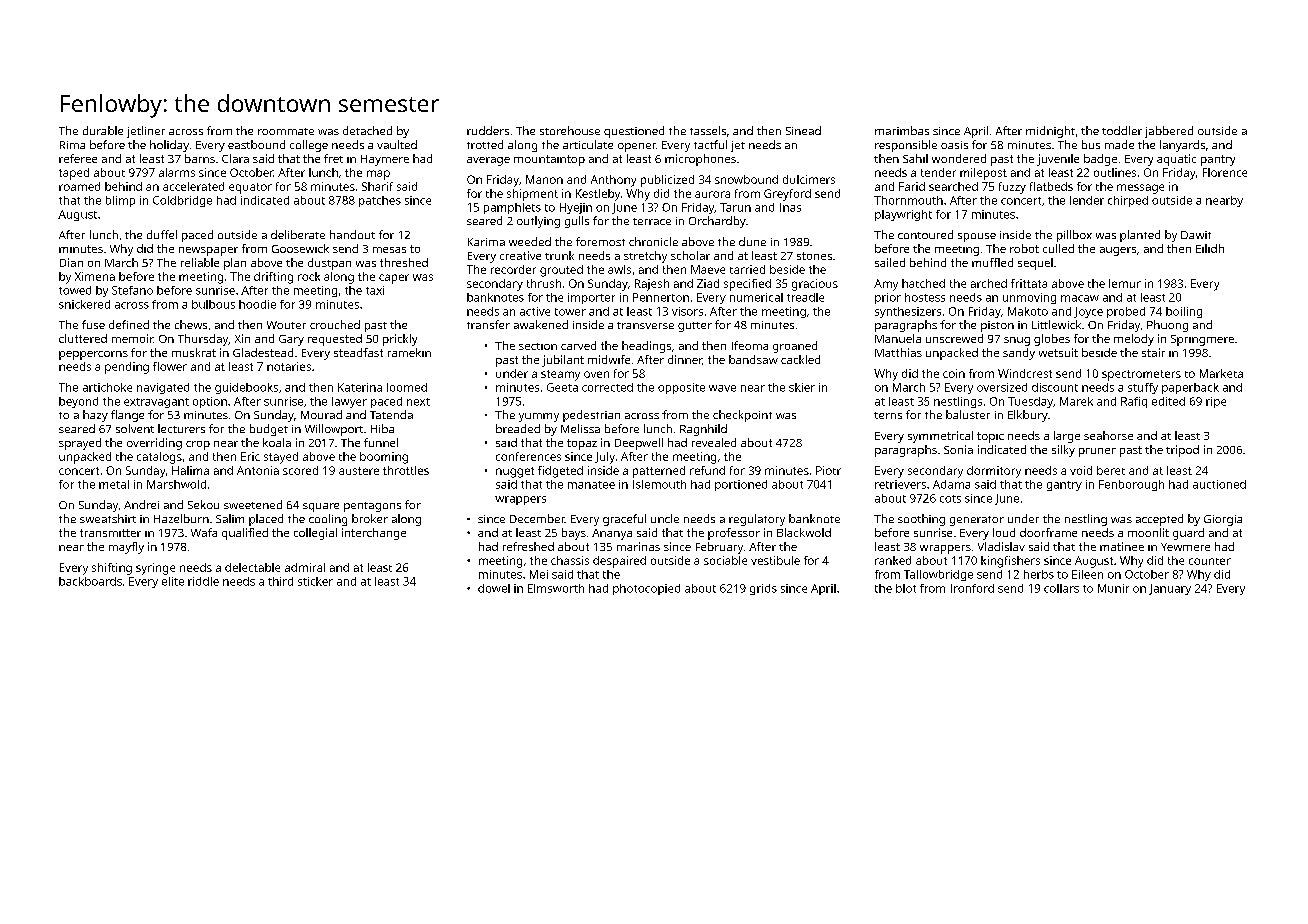 The height and width of the screenshot is (924, 1308). Describe the element at coordinates (518, 428) in the screenshot. I see `breaded` at that location.
